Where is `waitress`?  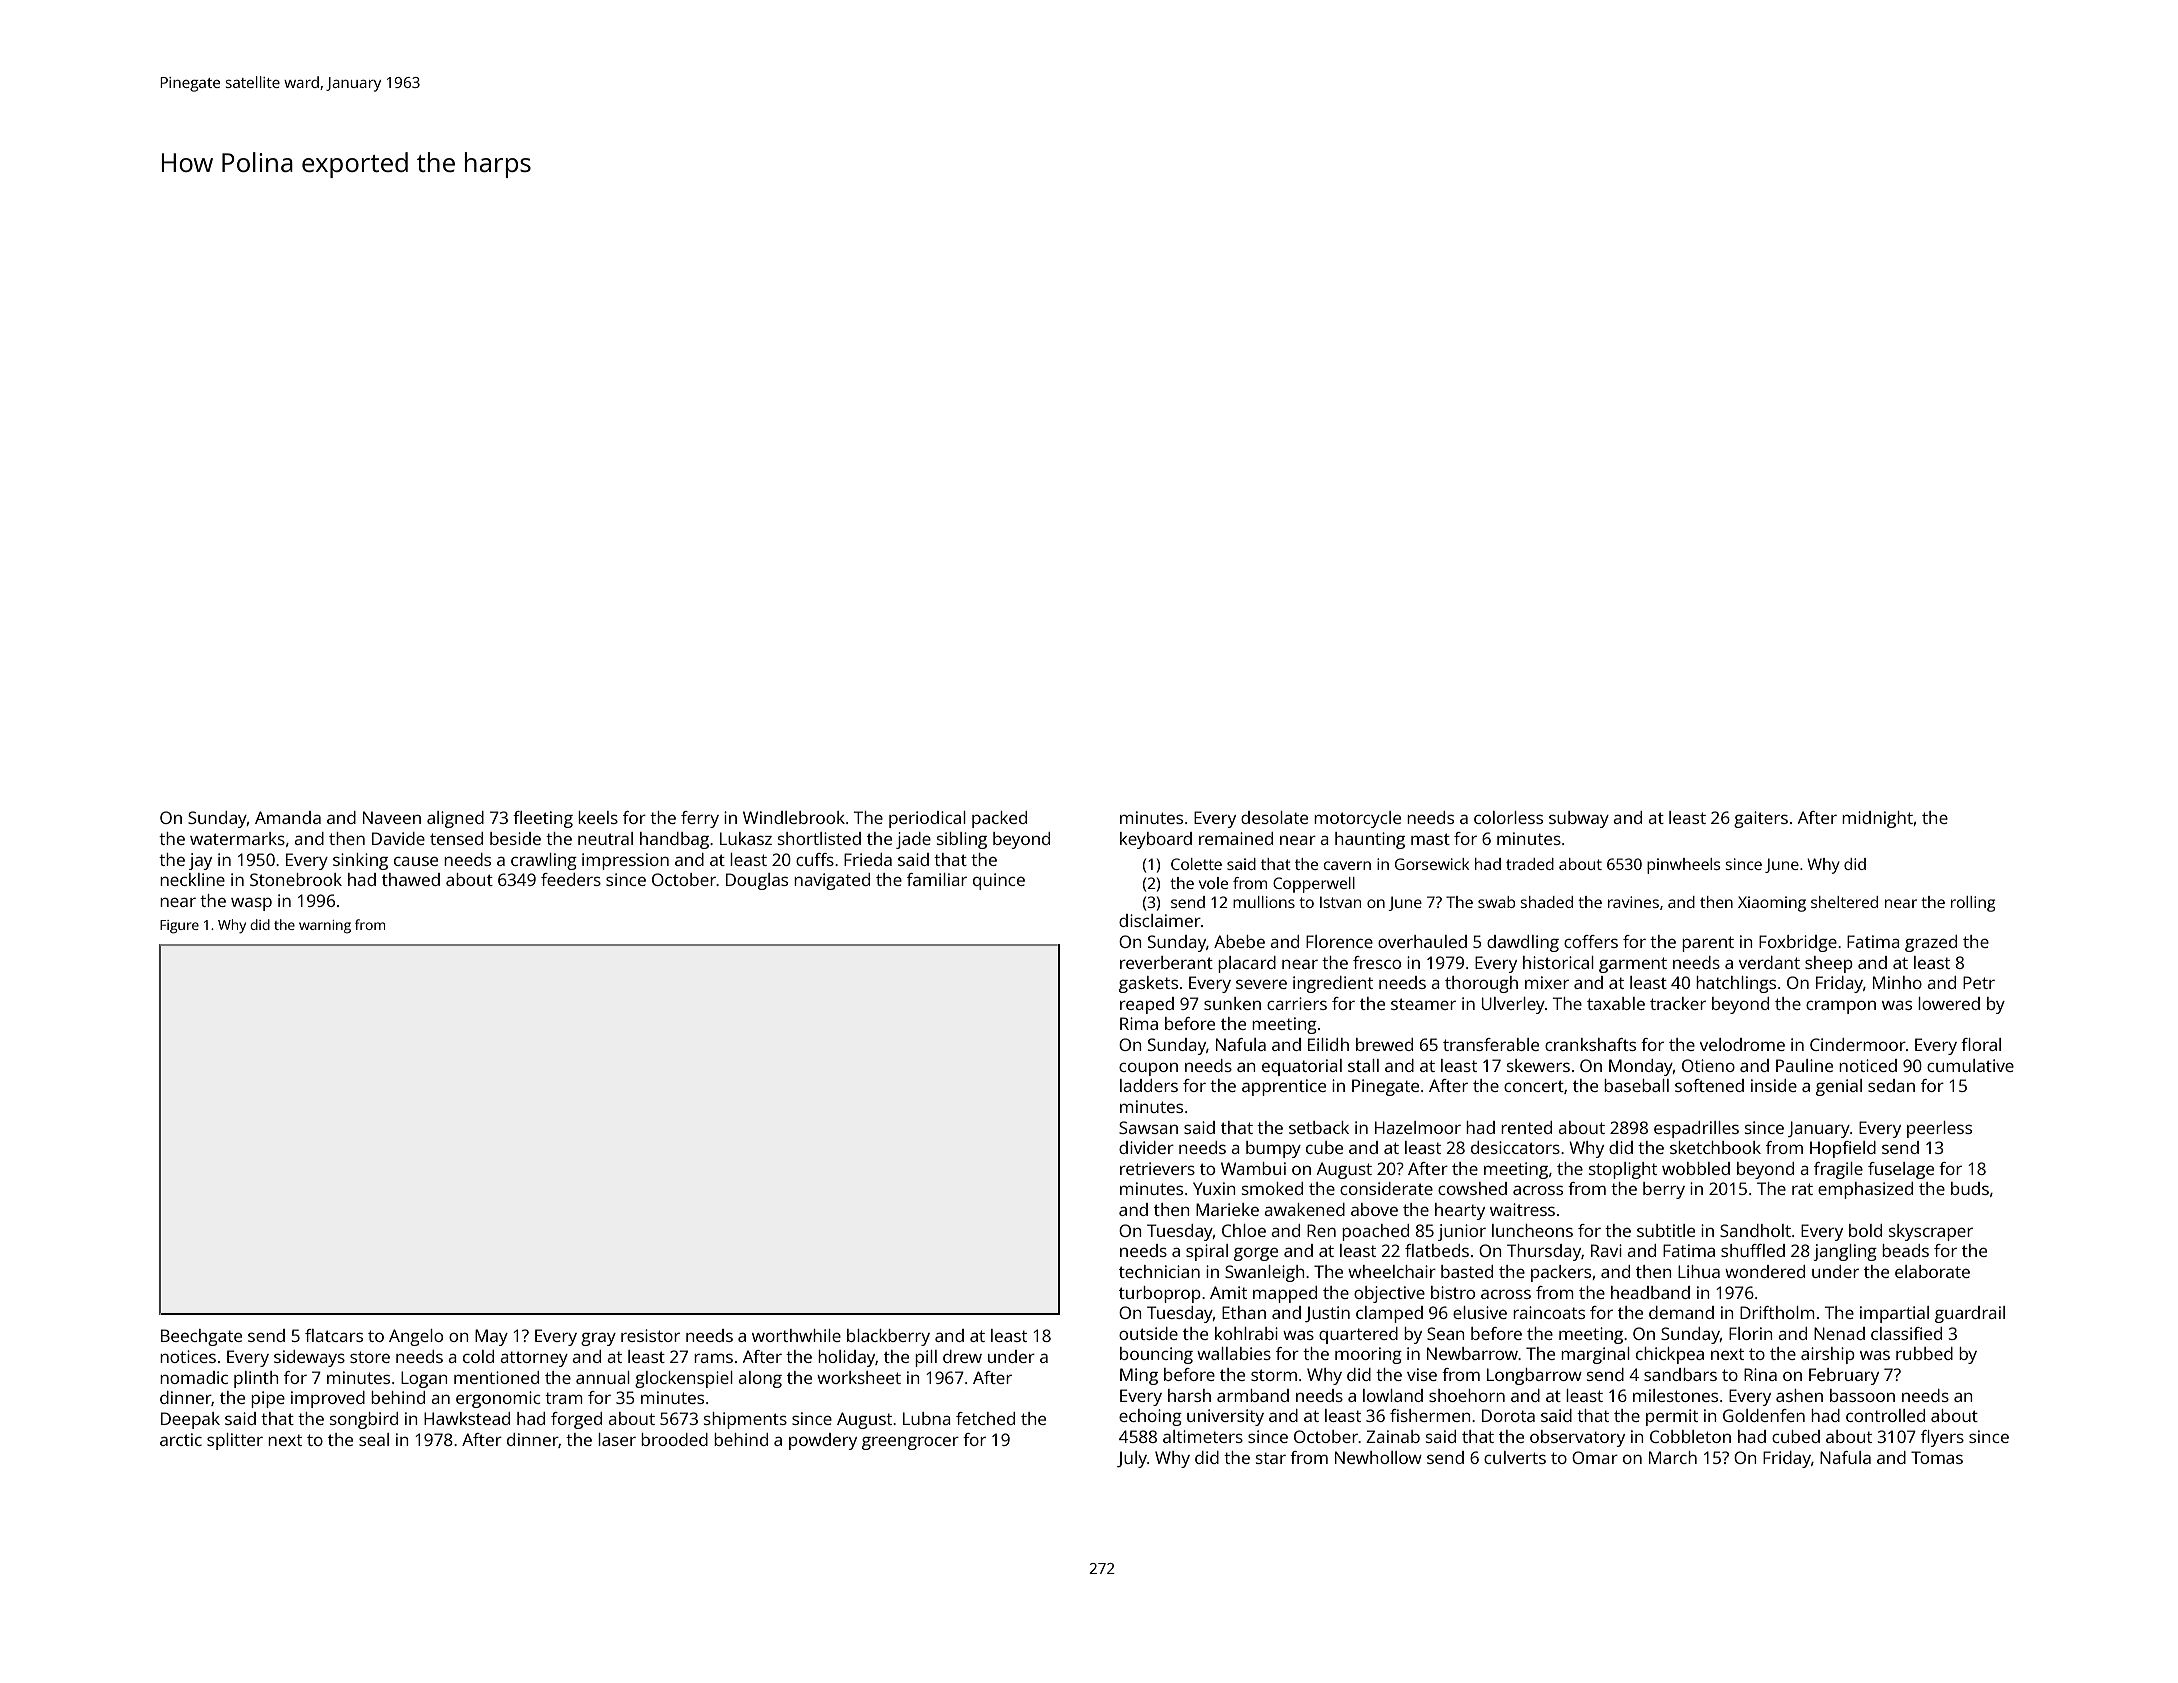 waitress is located at coordinates (1522, 1209).
